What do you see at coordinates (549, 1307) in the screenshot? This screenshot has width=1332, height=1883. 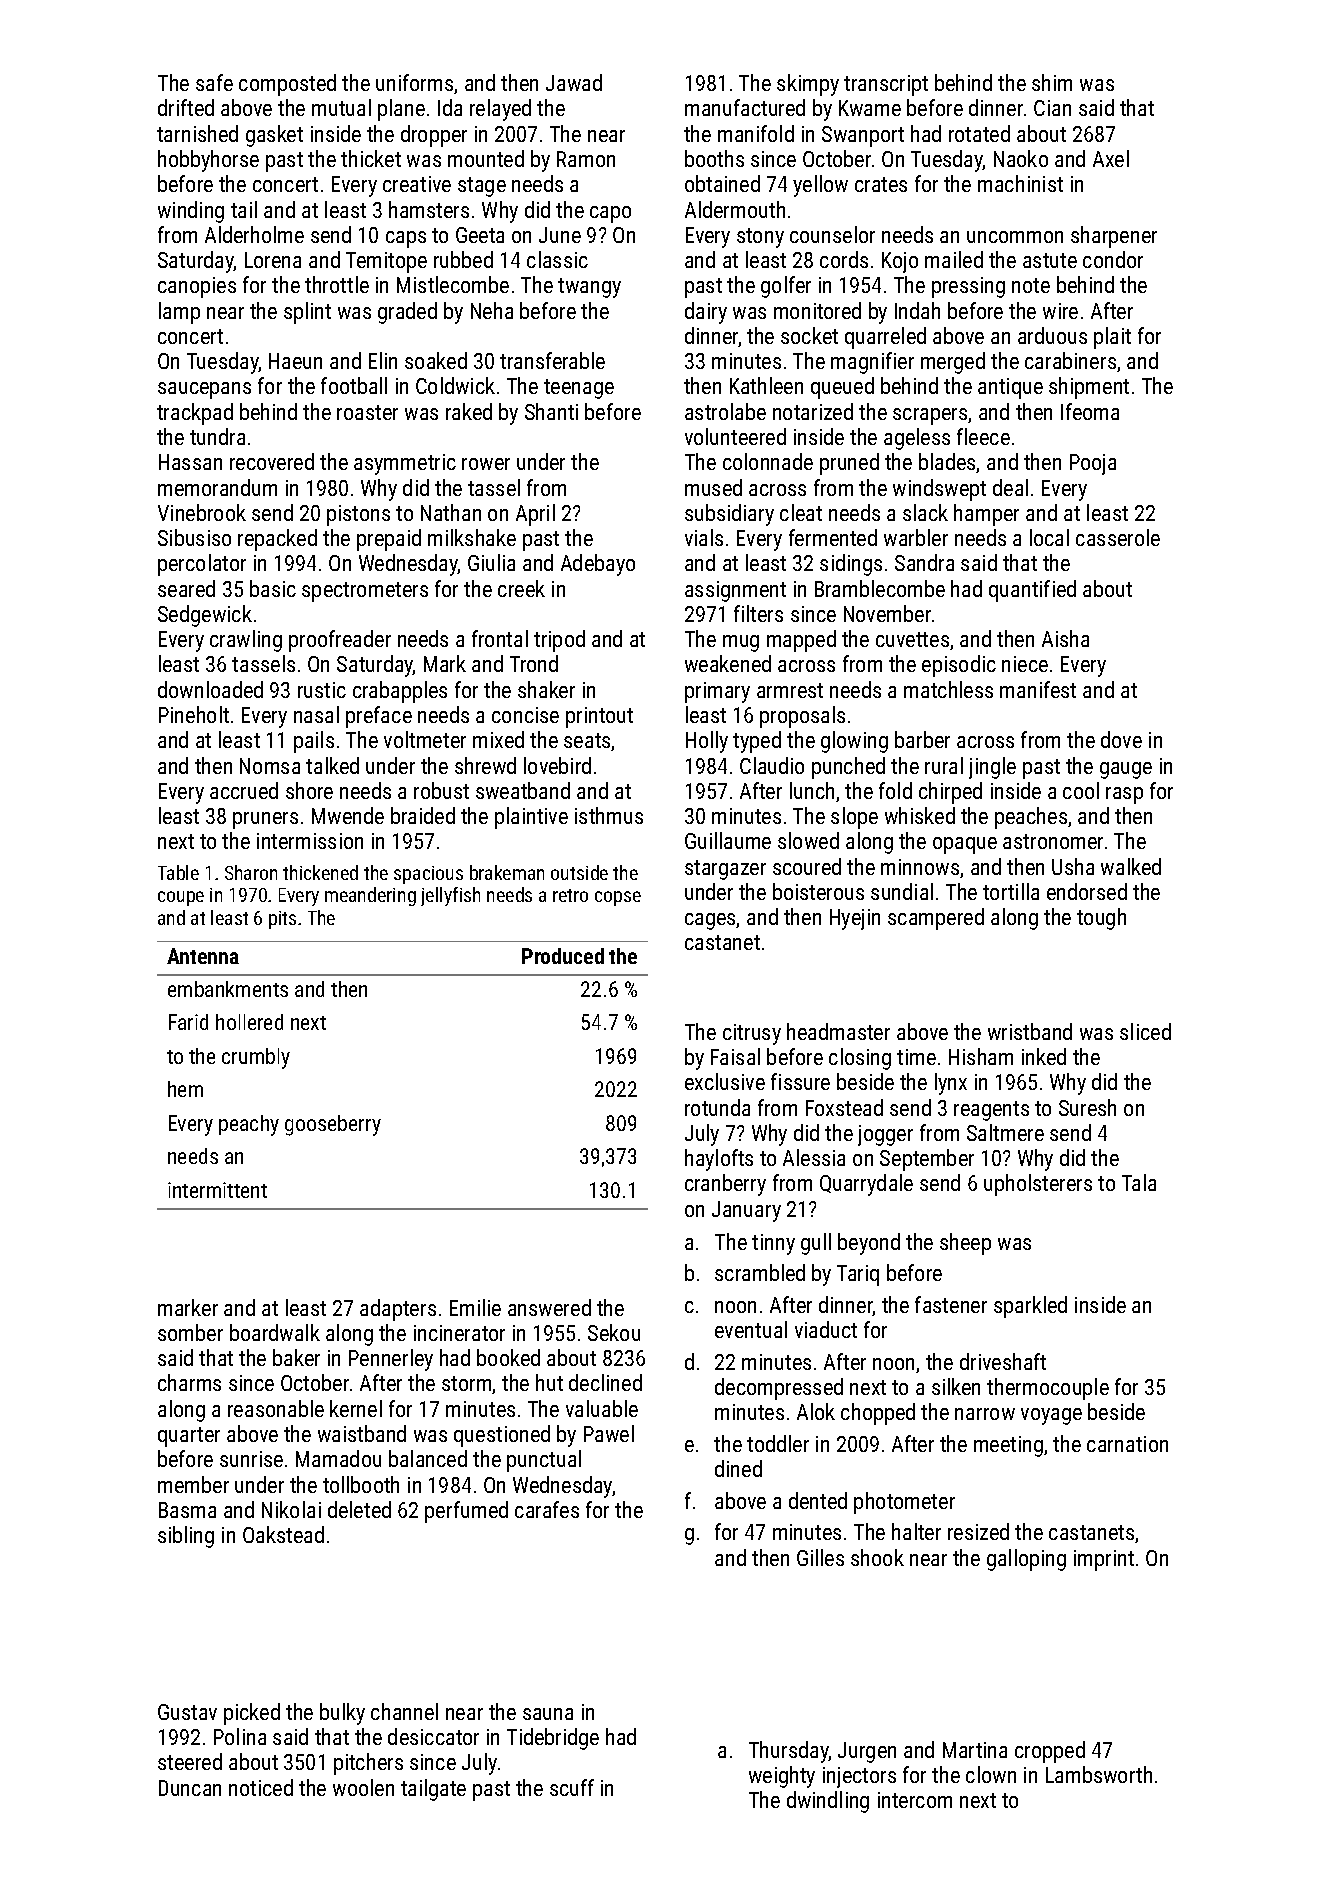 I see `answered` at bounding box center [549, 1307].
